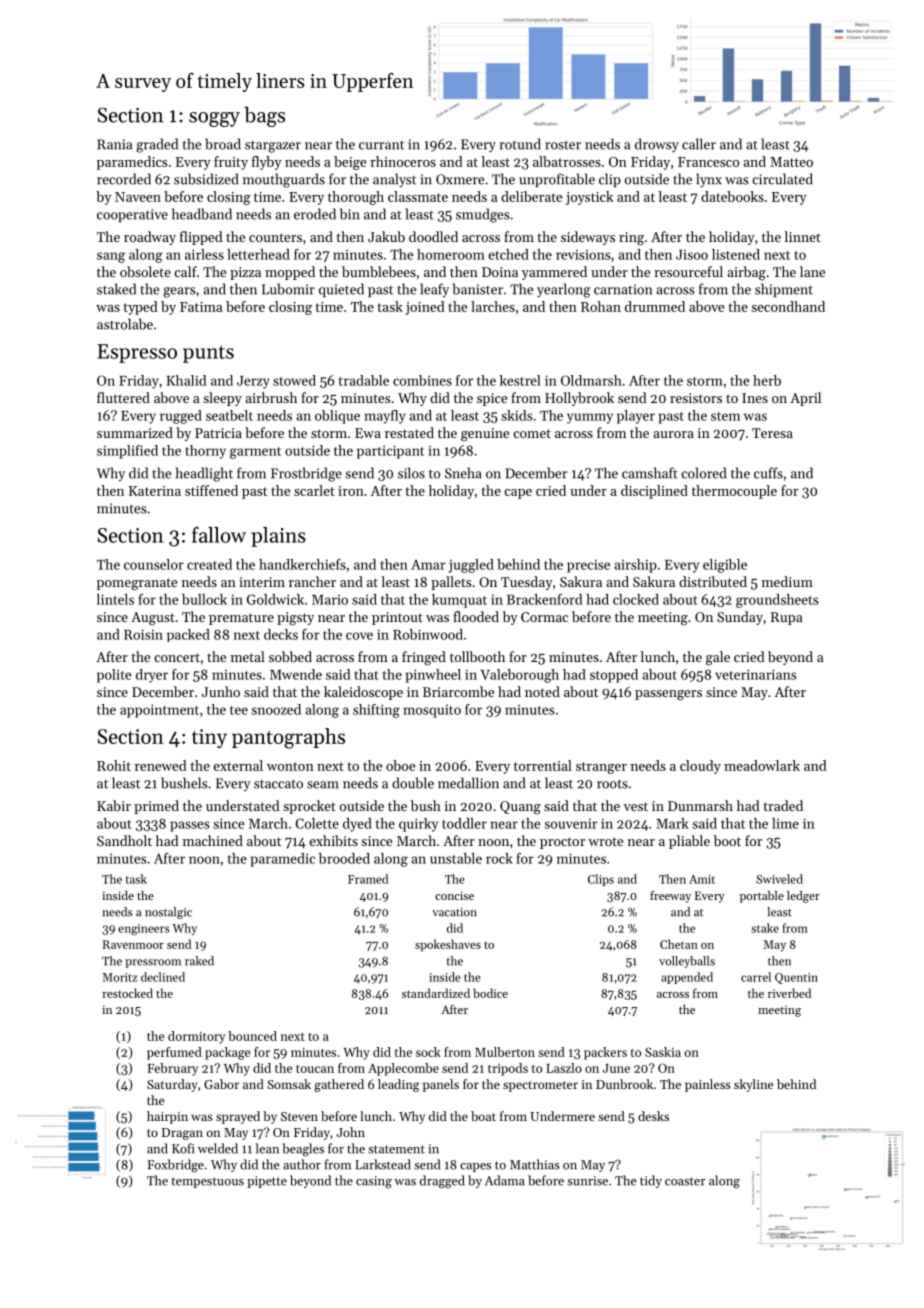 This screenshot has width=924, height=1308. Describe the element at coordinates (381, 145) in the screenshot. I see `currant` at that location.
